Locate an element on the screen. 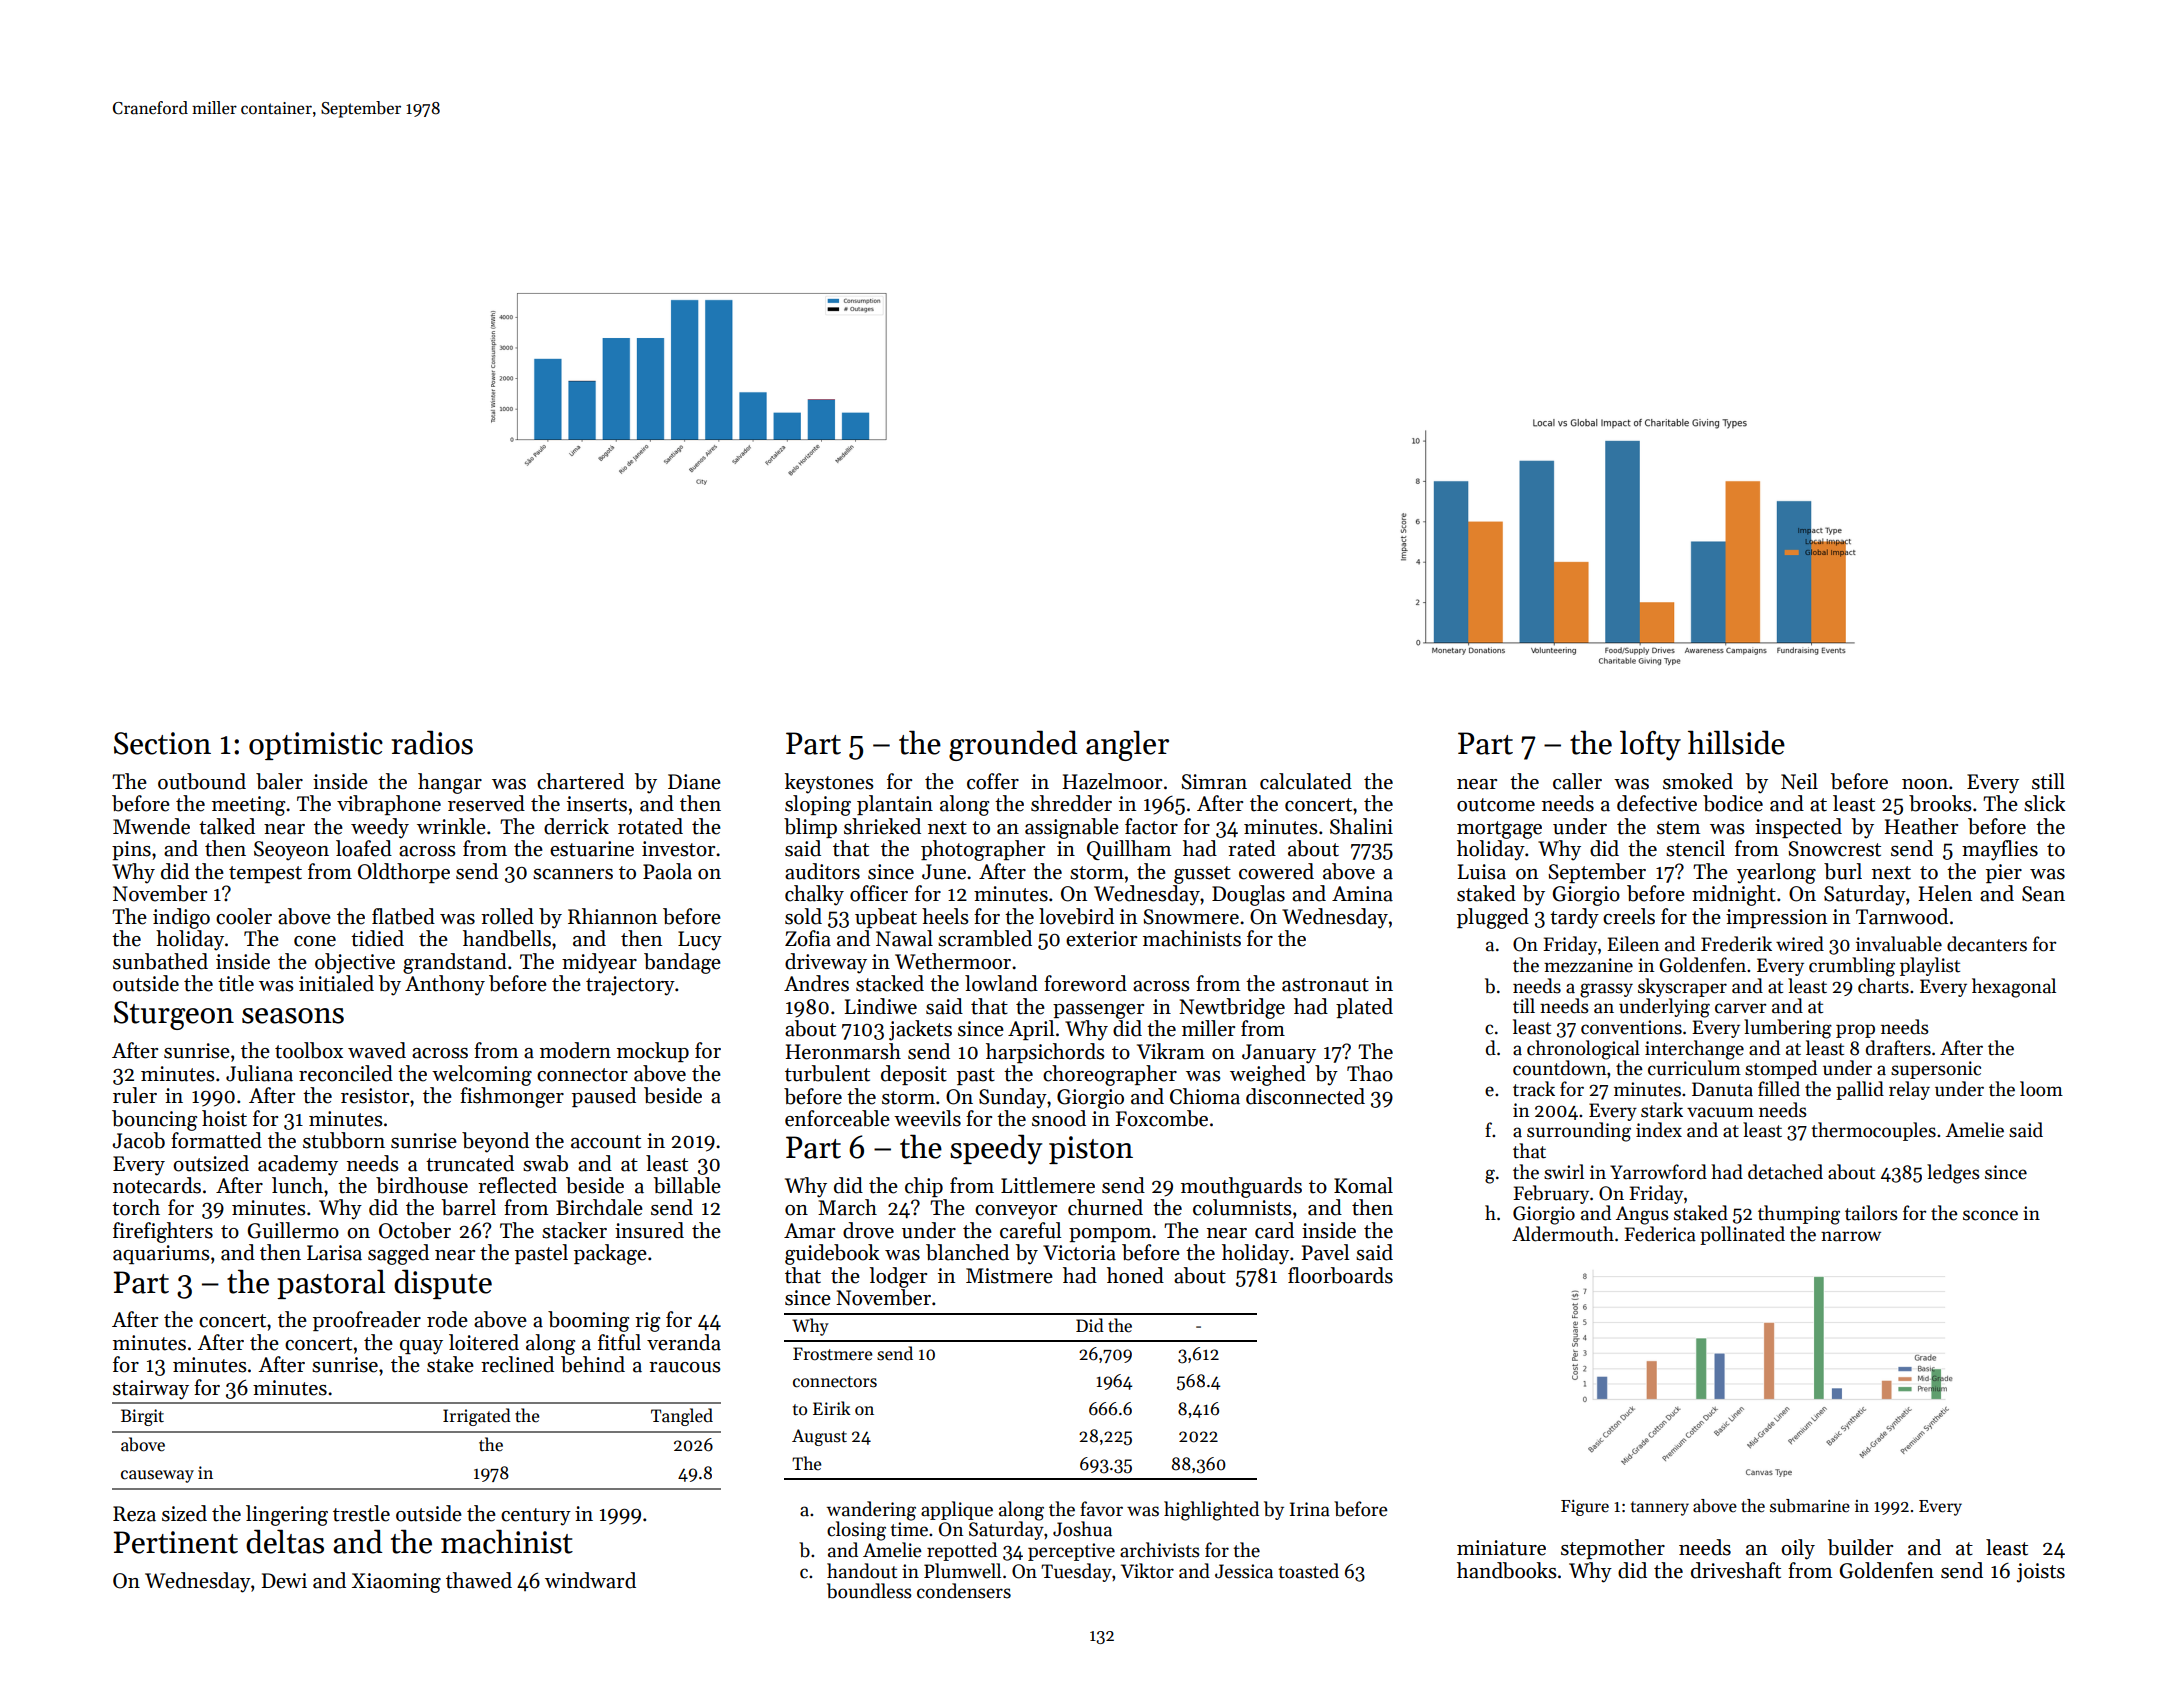 This screenshot has height=1683, width=2178. Frostmere is located at coordinates (832, 1354).
